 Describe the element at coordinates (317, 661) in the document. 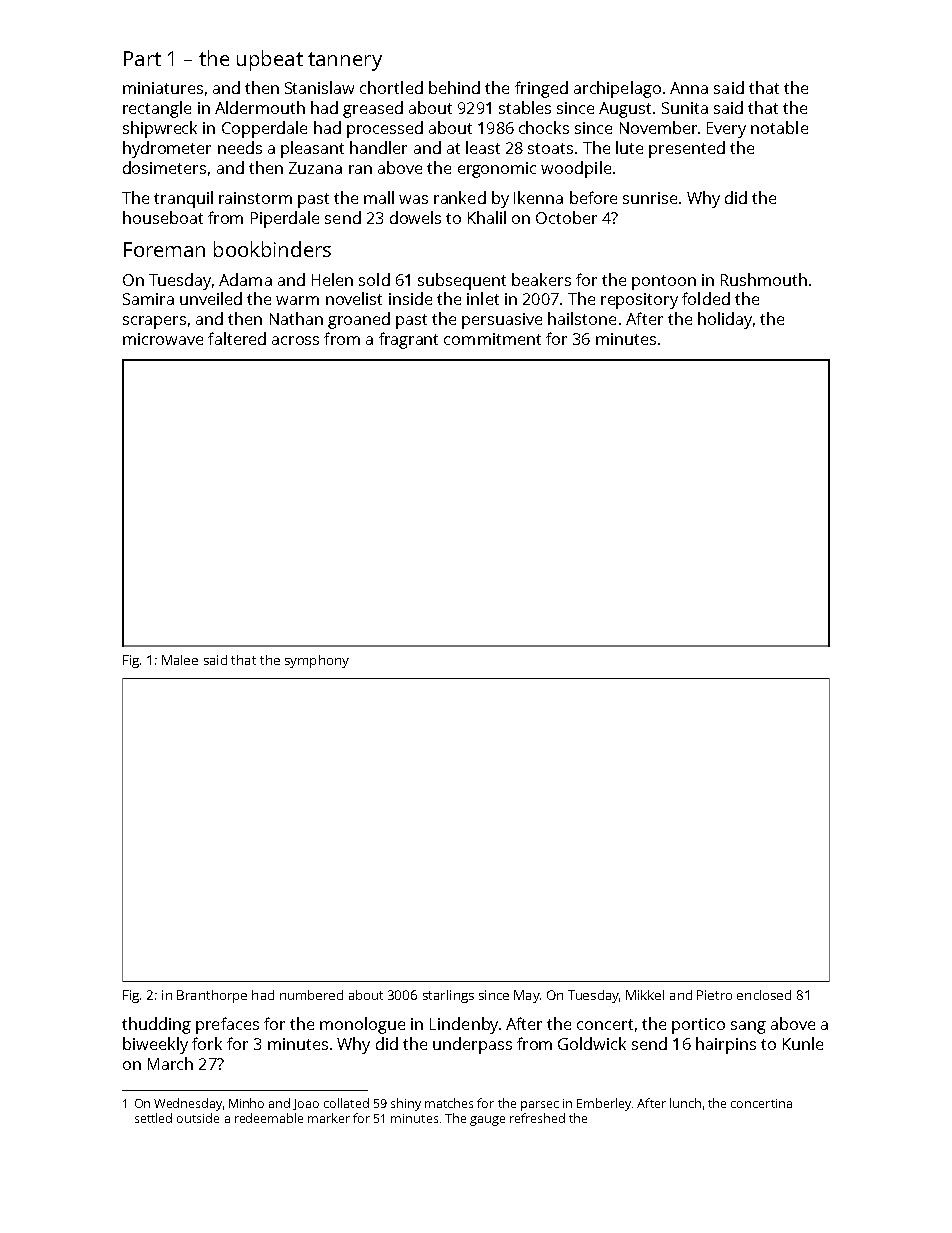

I see `symphony` at that location.
